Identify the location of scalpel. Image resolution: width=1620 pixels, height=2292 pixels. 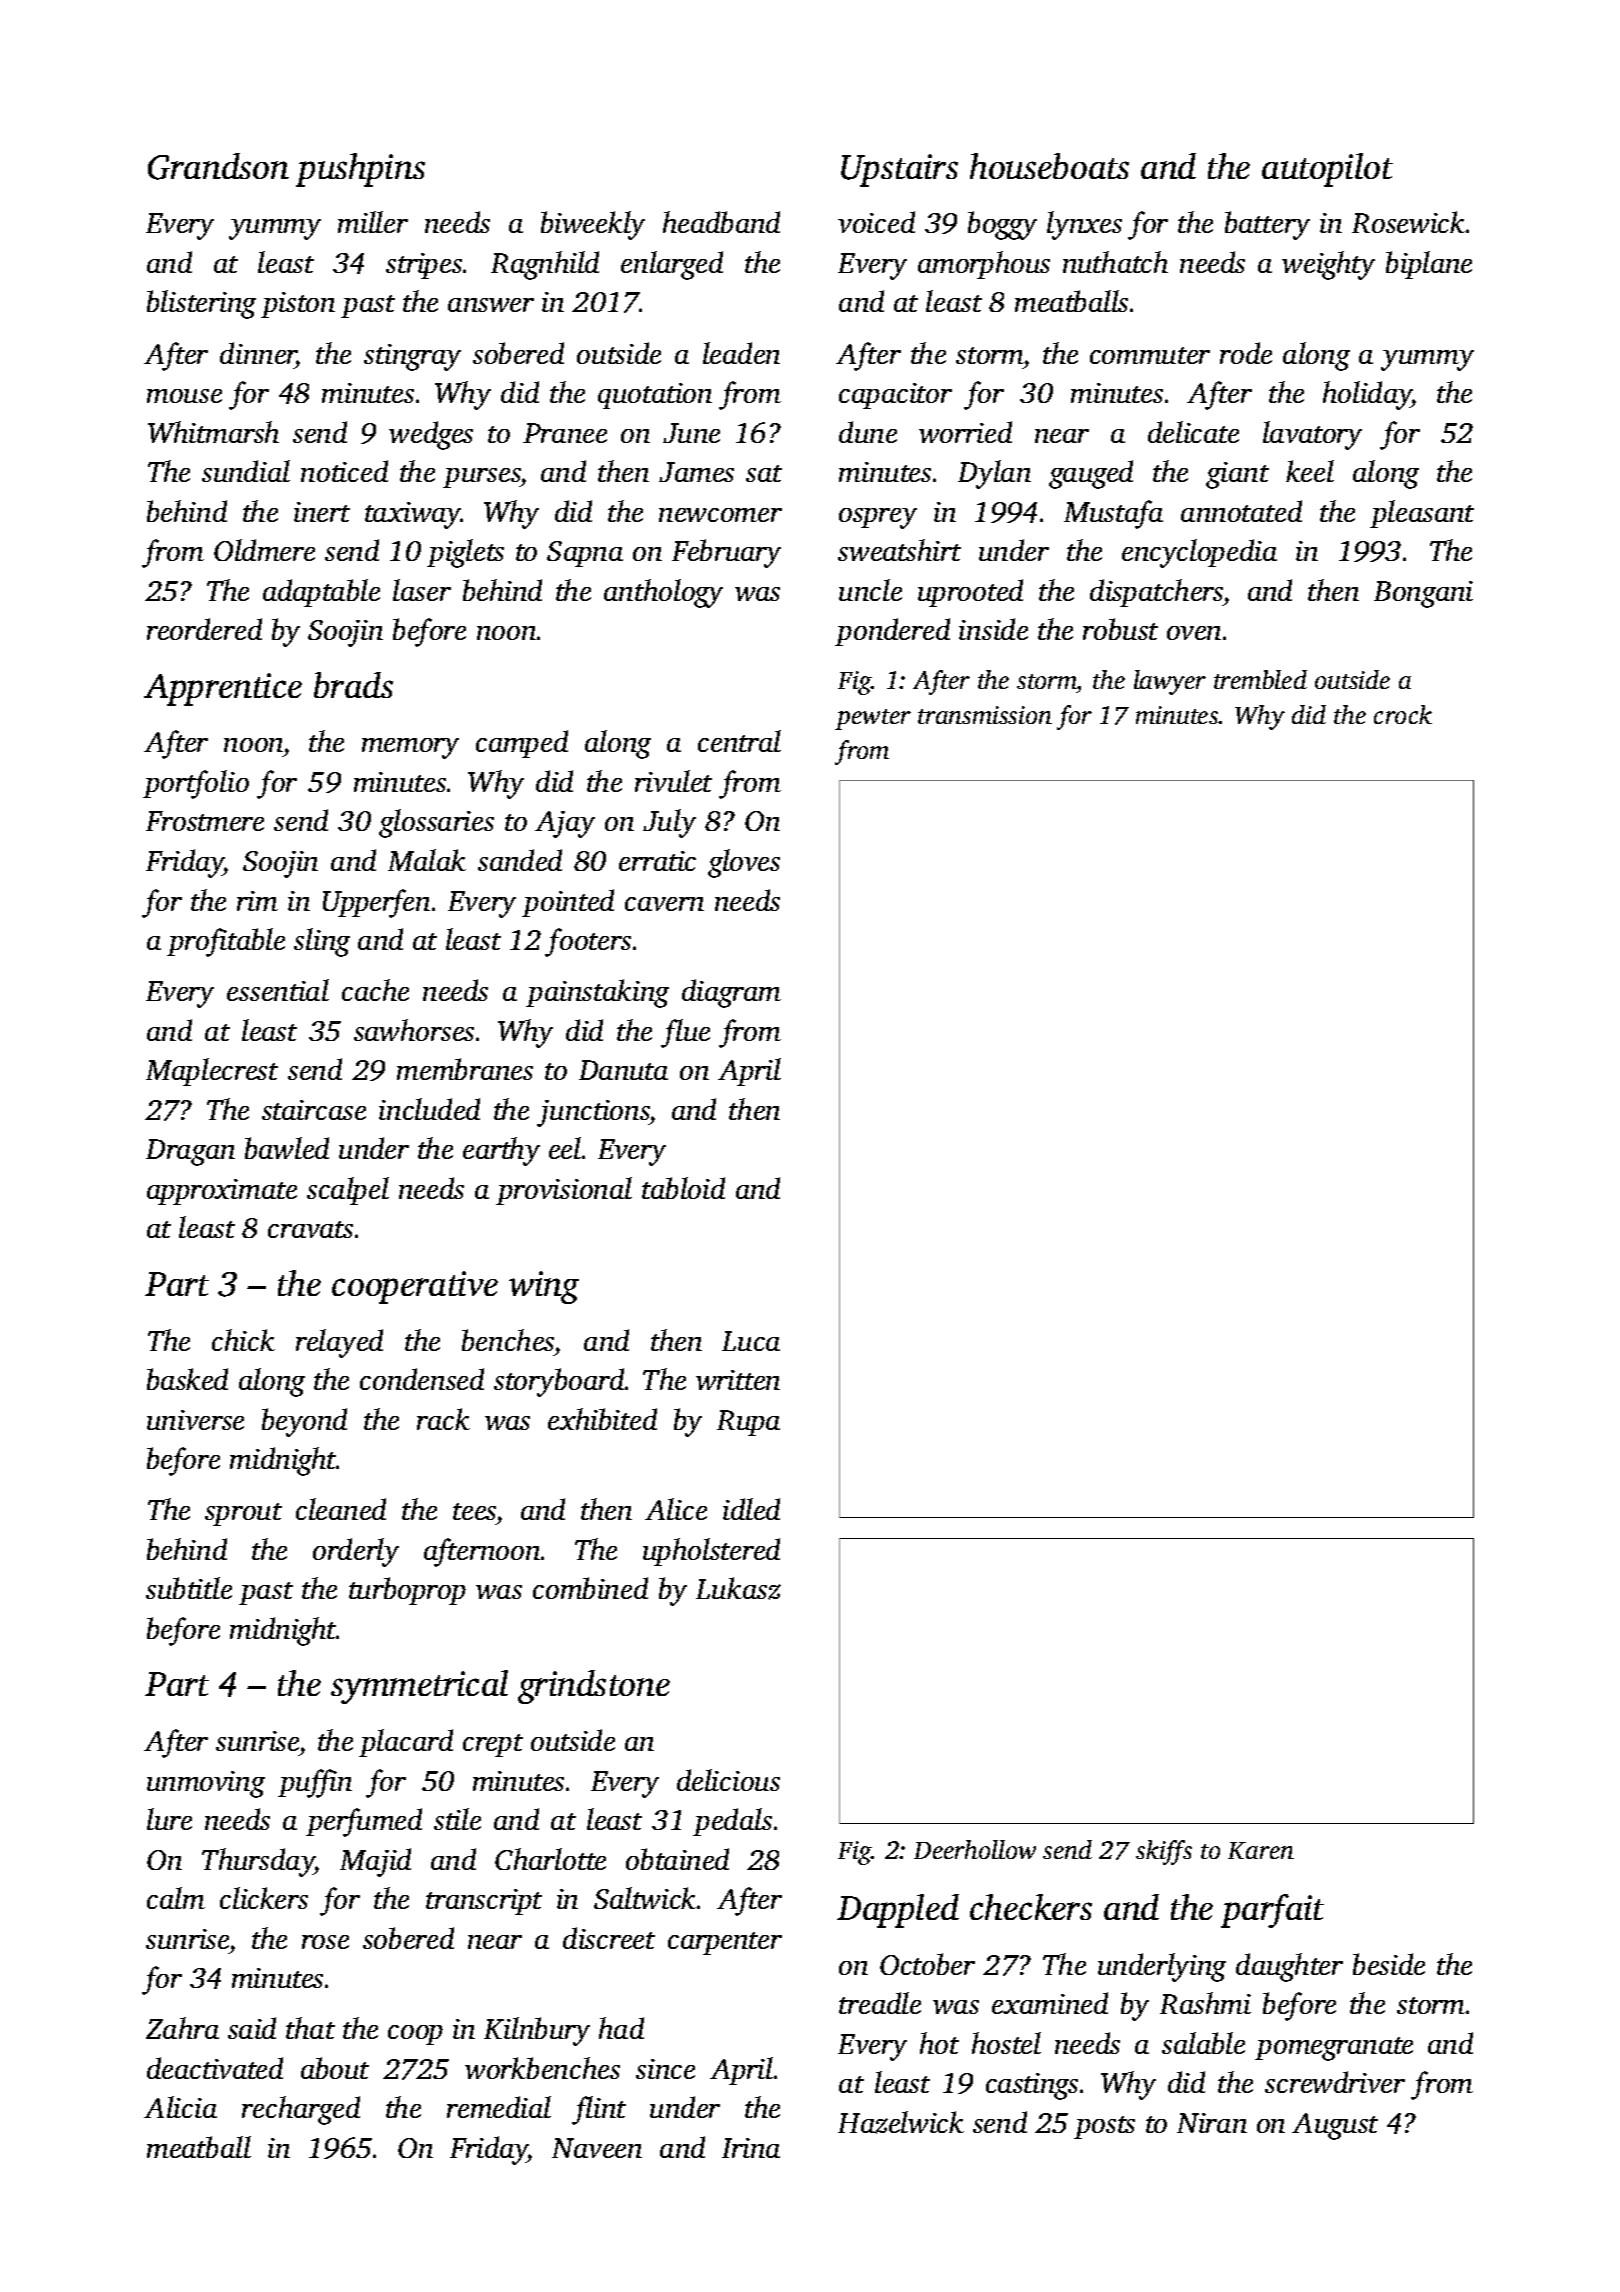
(348, 1191).
